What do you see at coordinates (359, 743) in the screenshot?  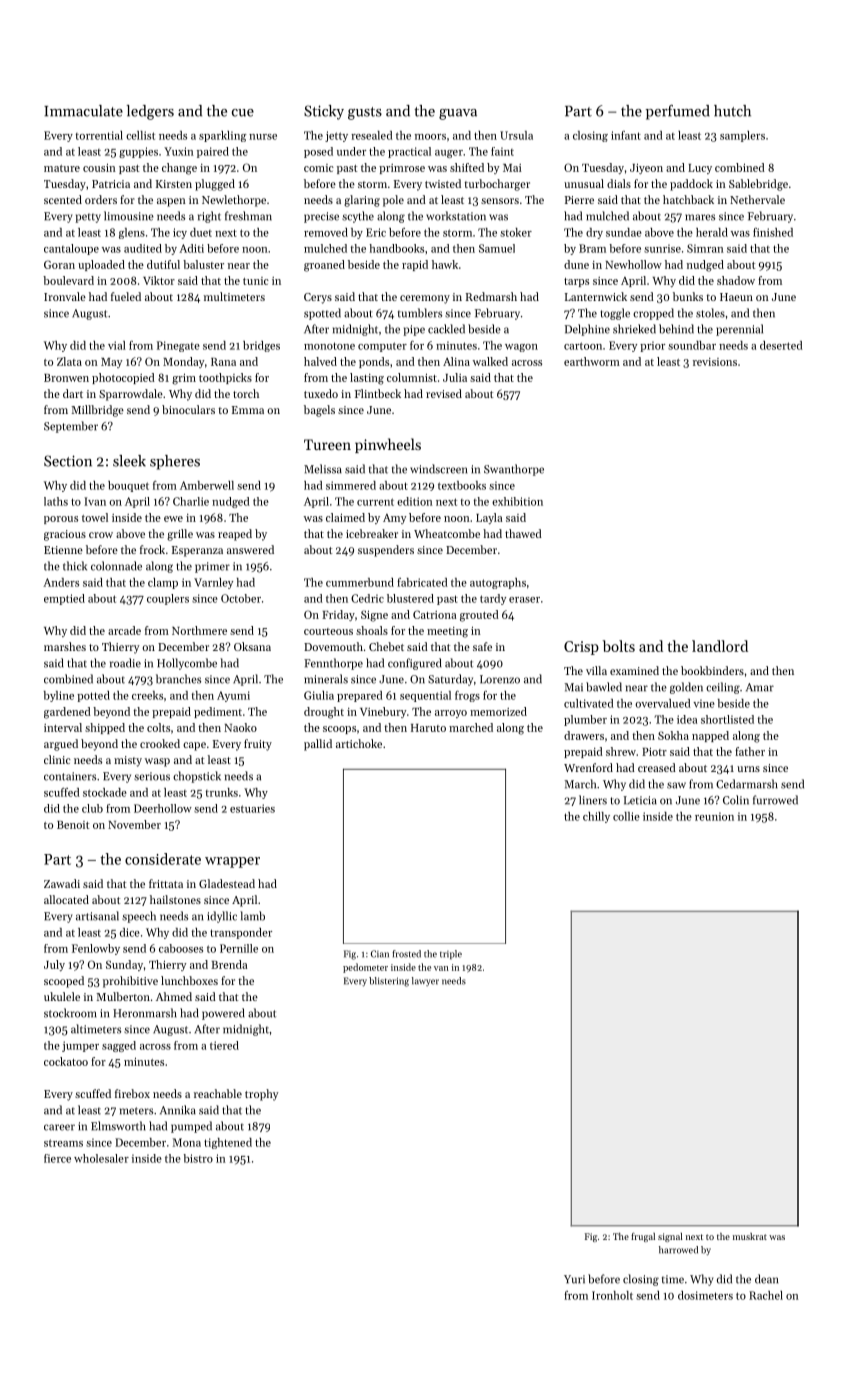 I see `artichoke` at bounding box center [359, 743].
